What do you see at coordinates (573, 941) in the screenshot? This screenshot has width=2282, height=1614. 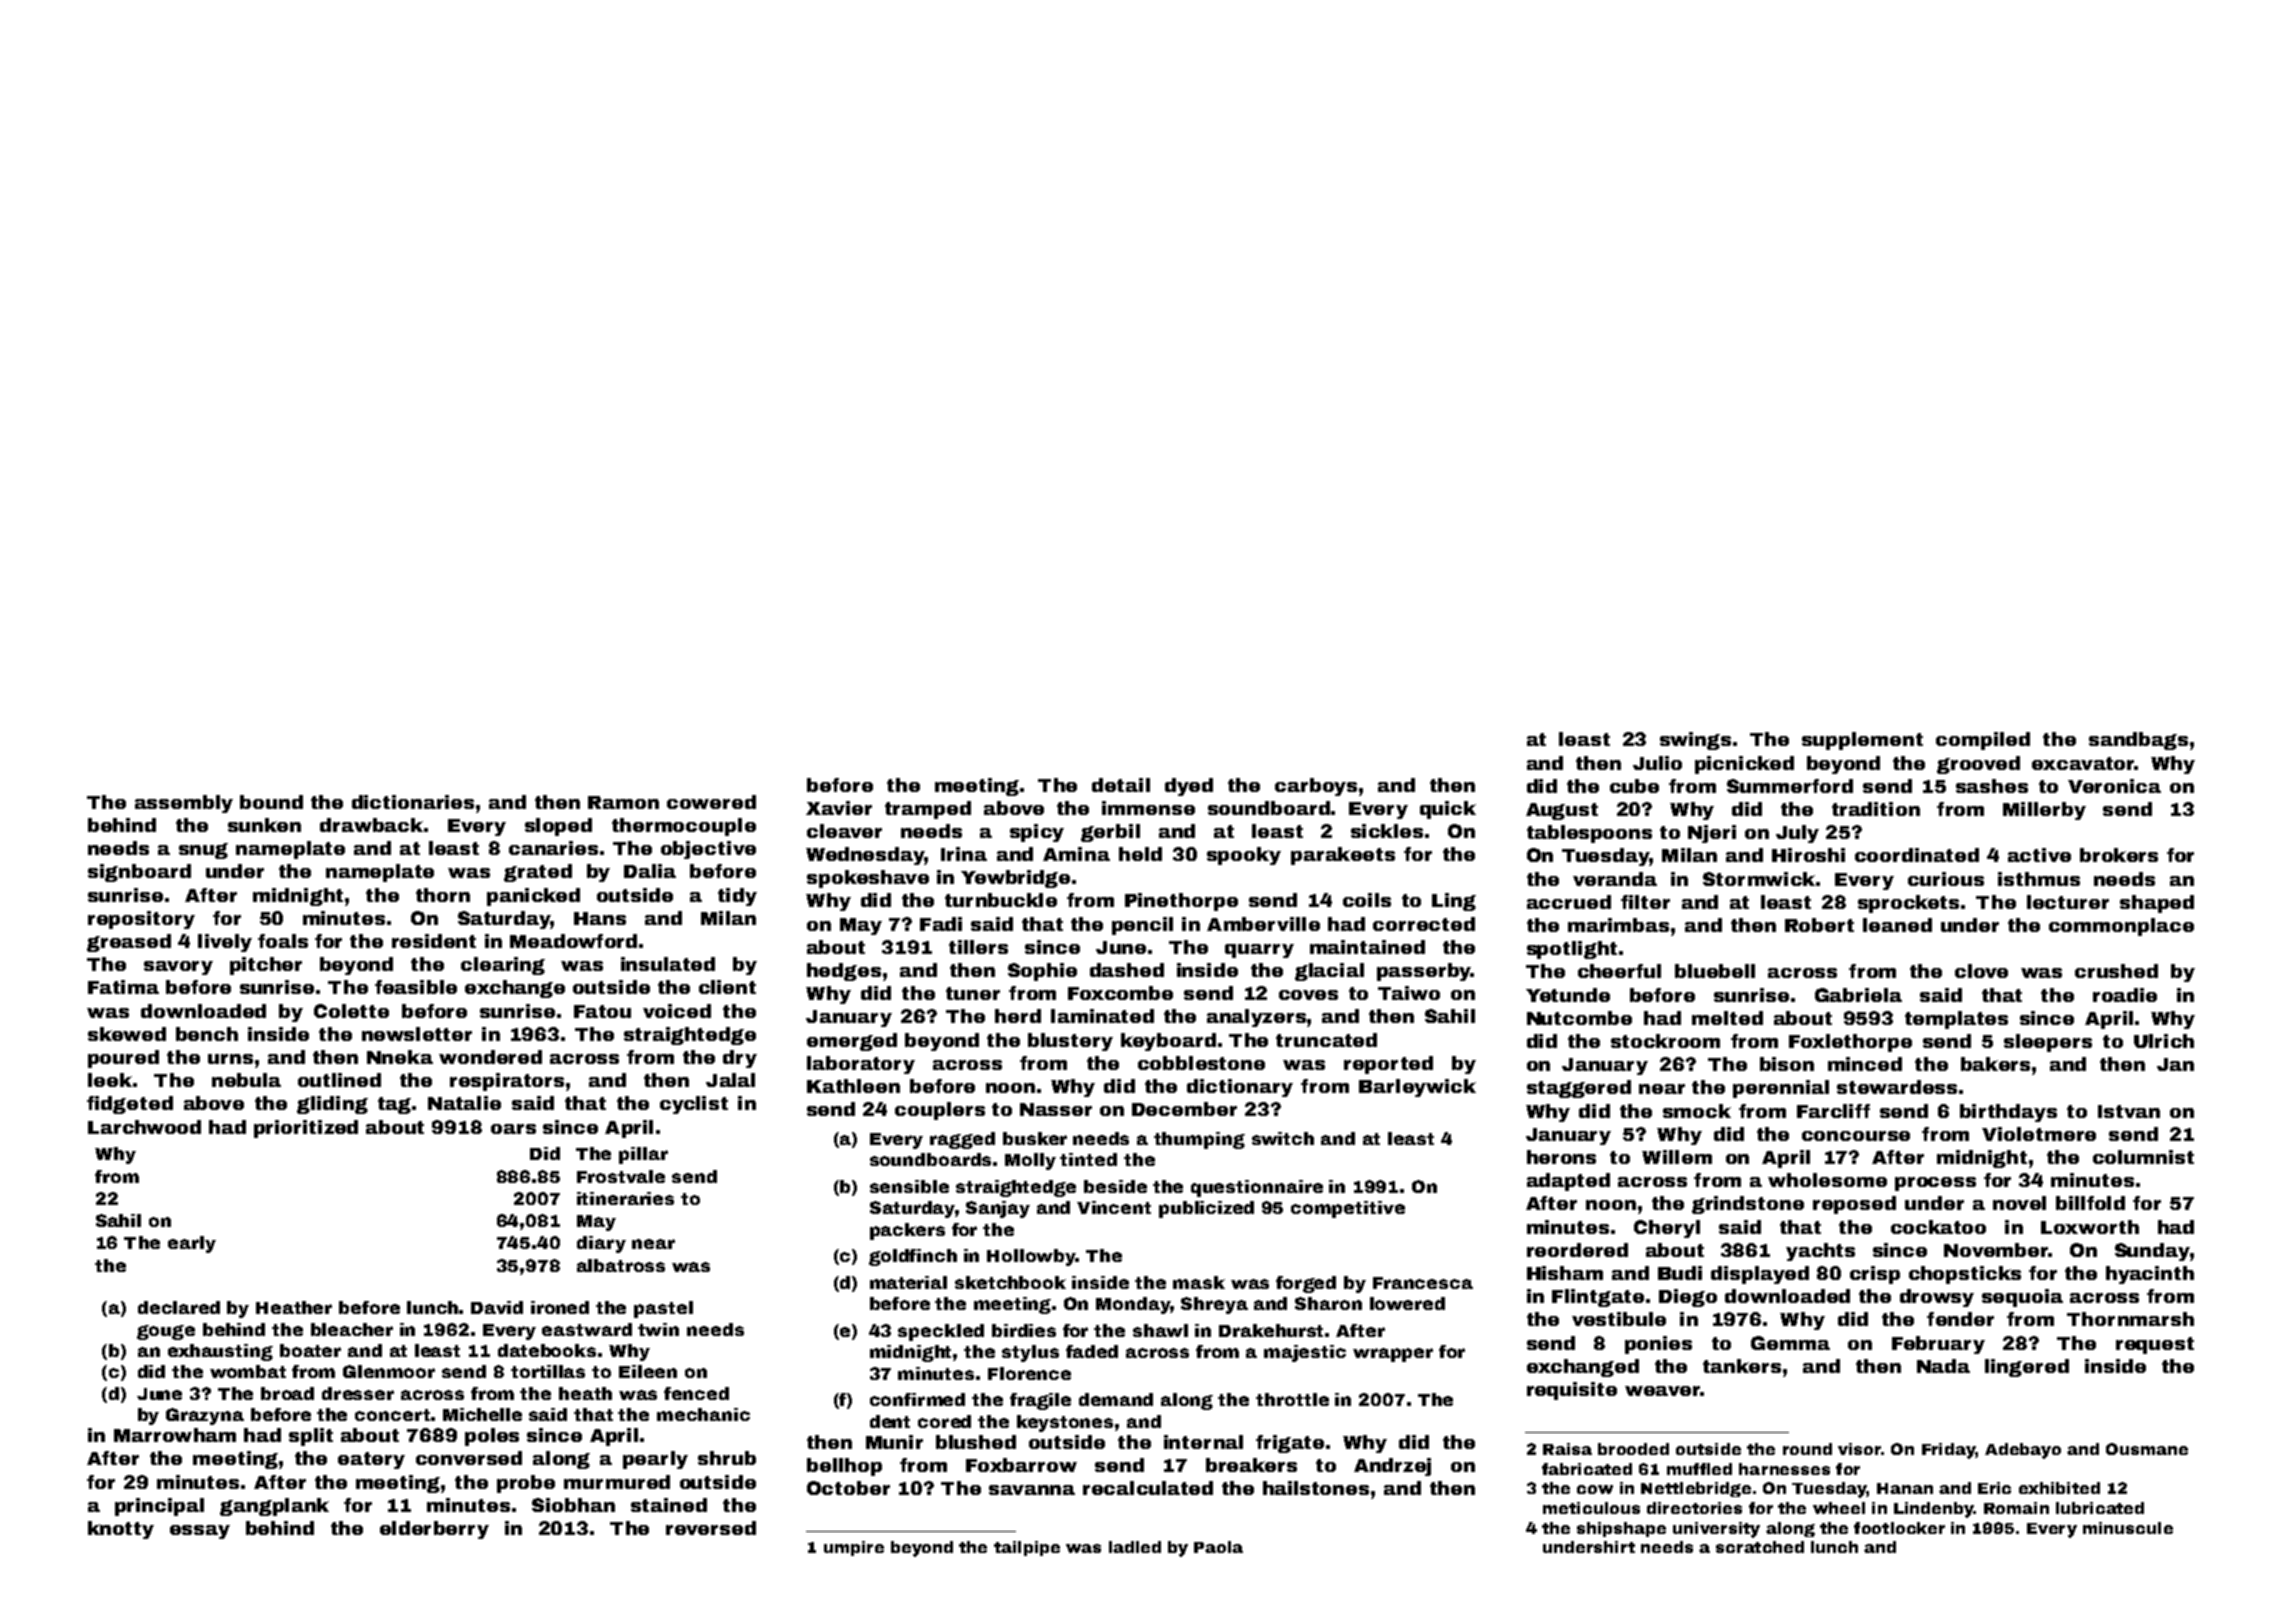 I see `Meadowford` at bounding box center [573, 941].
